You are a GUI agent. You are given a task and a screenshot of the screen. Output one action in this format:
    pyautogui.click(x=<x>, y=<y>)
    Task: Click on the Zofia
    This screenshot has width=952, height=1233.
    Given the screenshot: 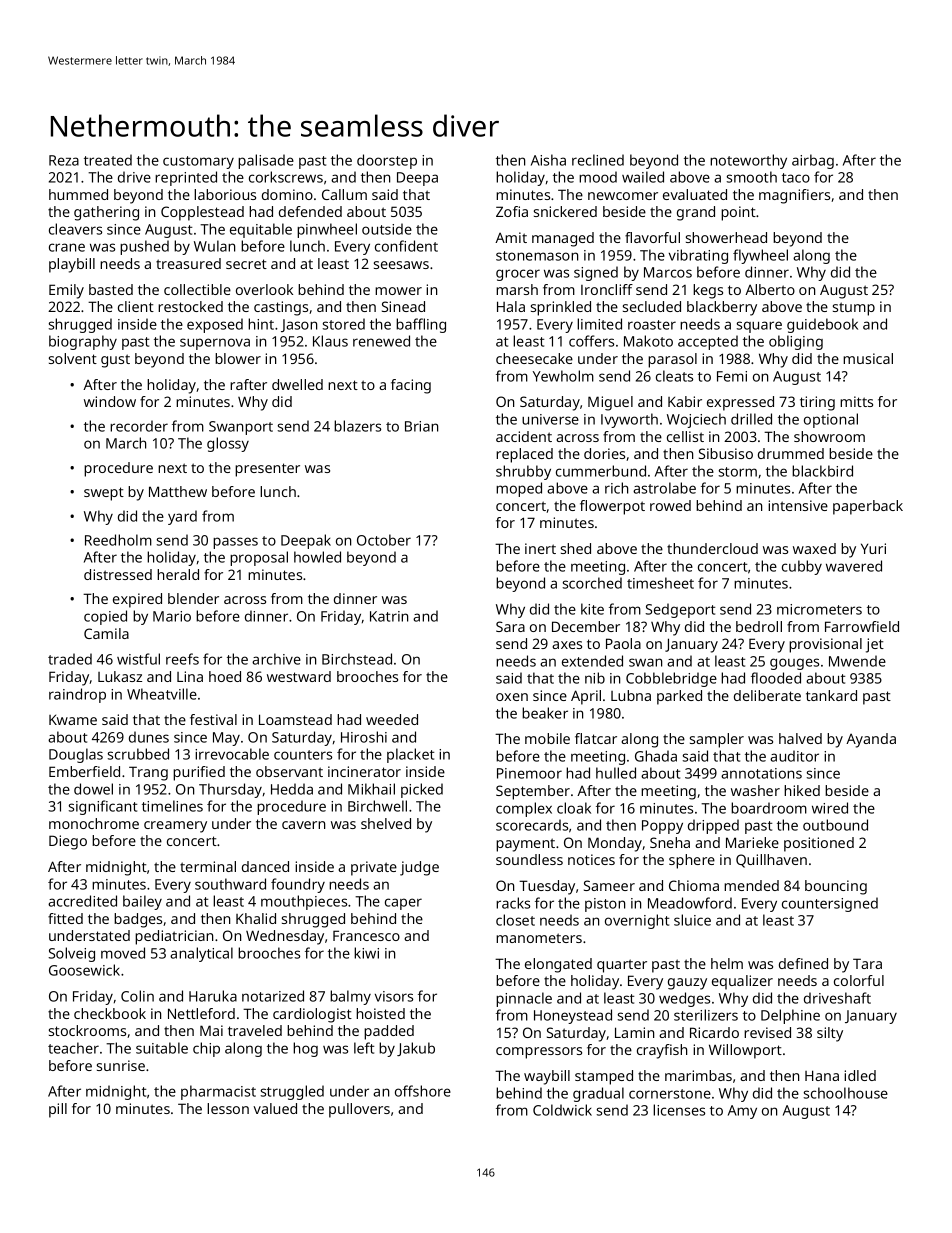 What is the action you would take?
    pyautogui.click(x=512, y=211)
